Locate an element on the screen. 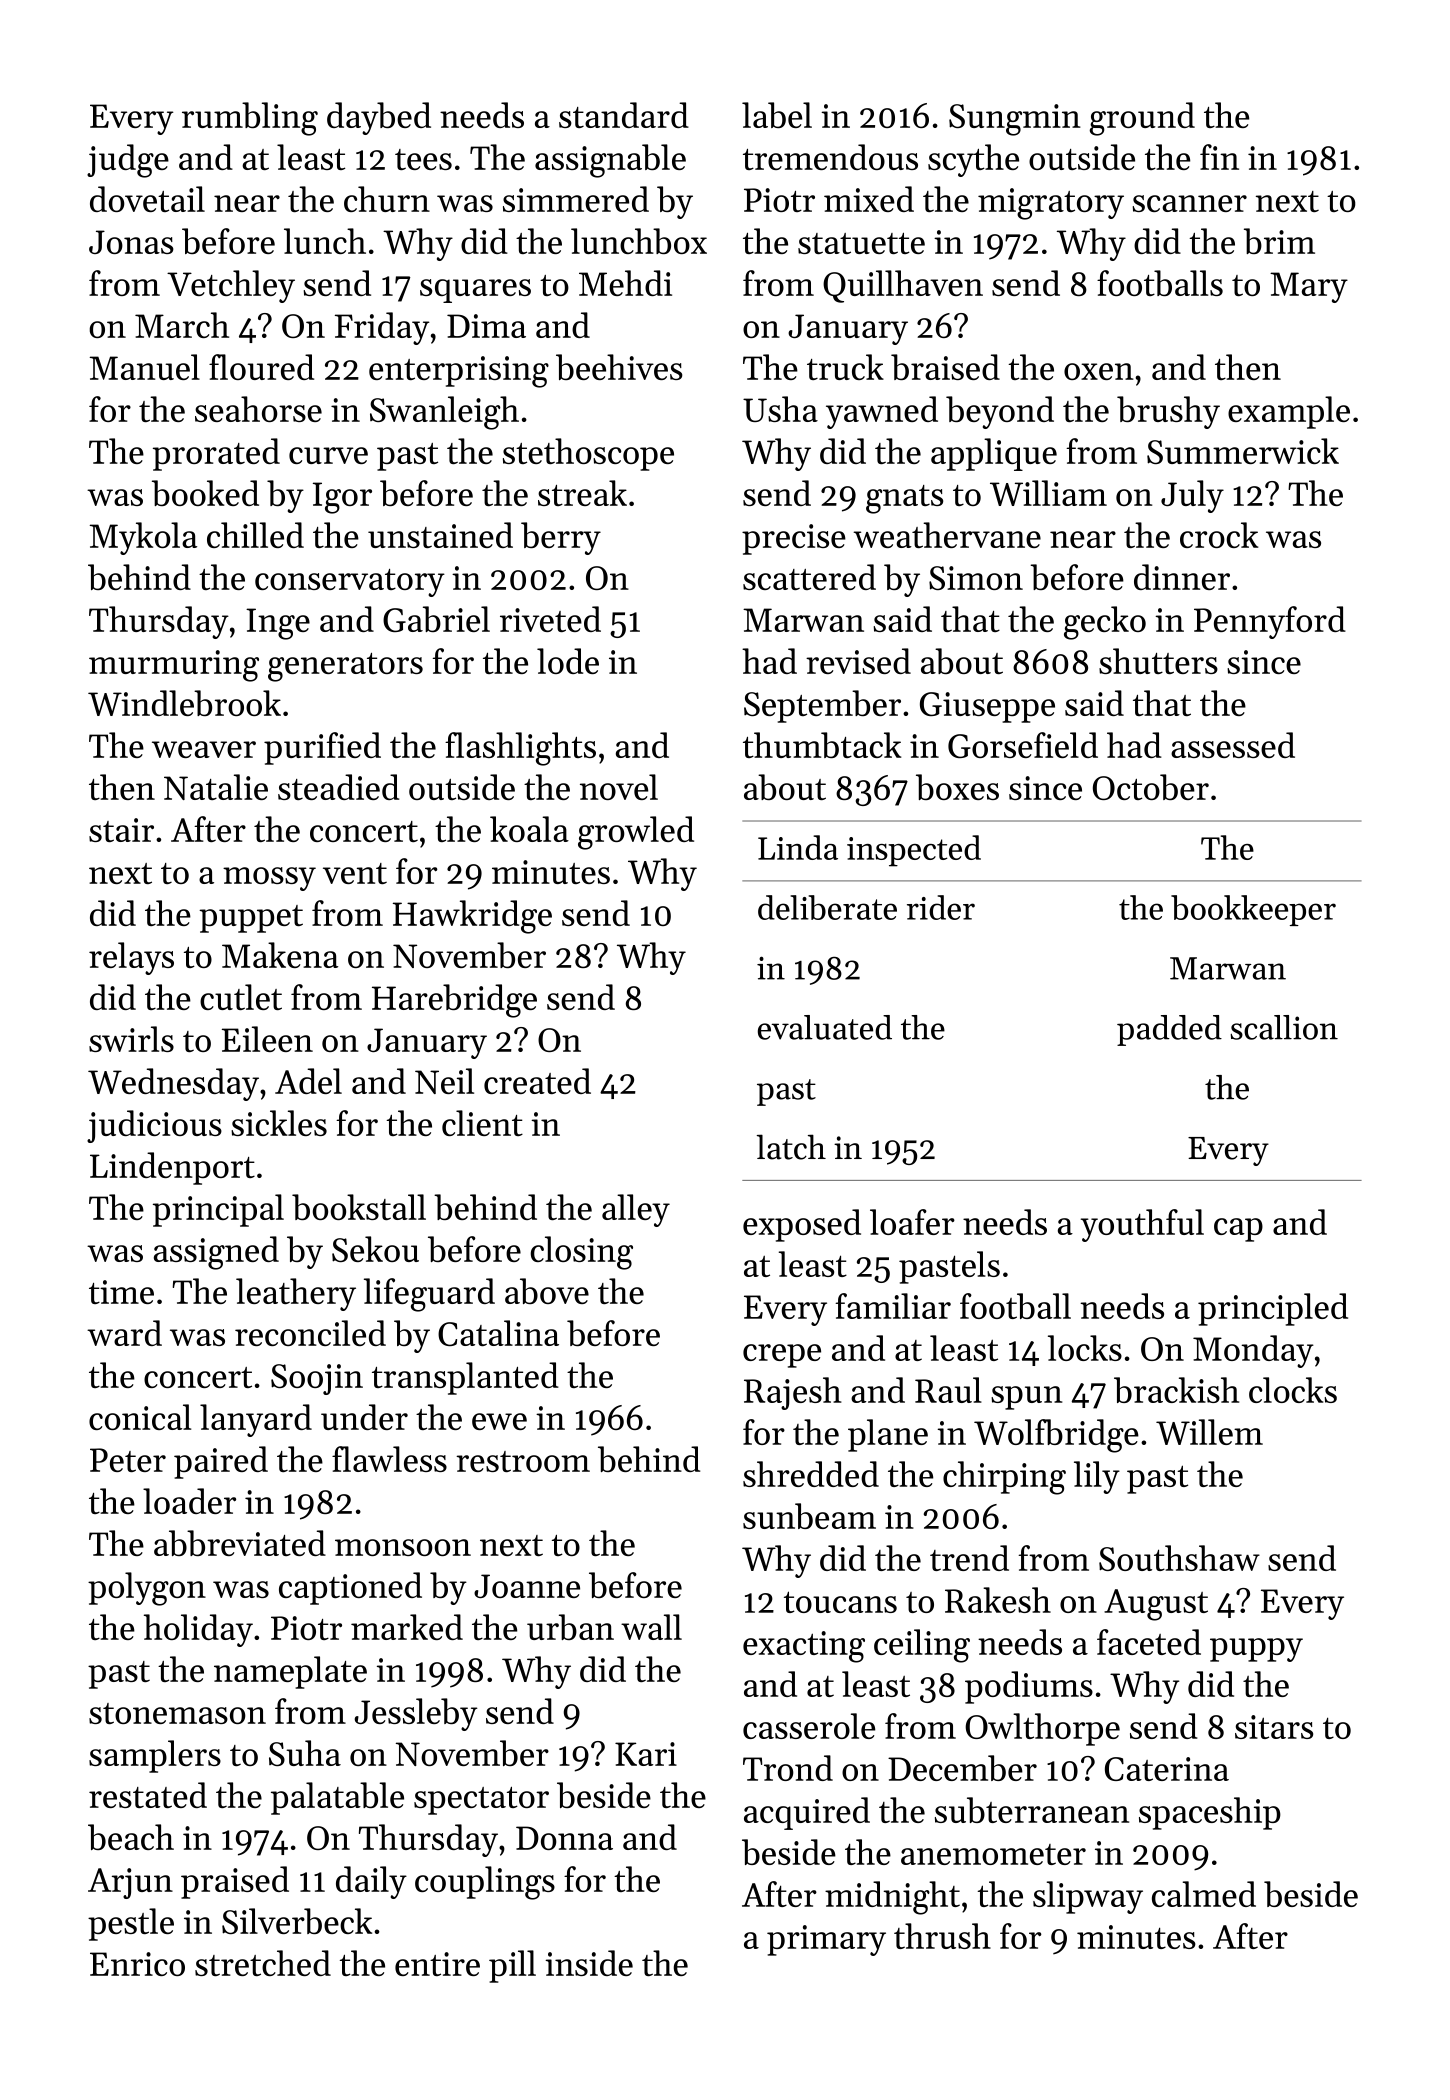 The width and height of the screenshot is (1450, 2100). padded is located at coordinates (1169, 1030).
